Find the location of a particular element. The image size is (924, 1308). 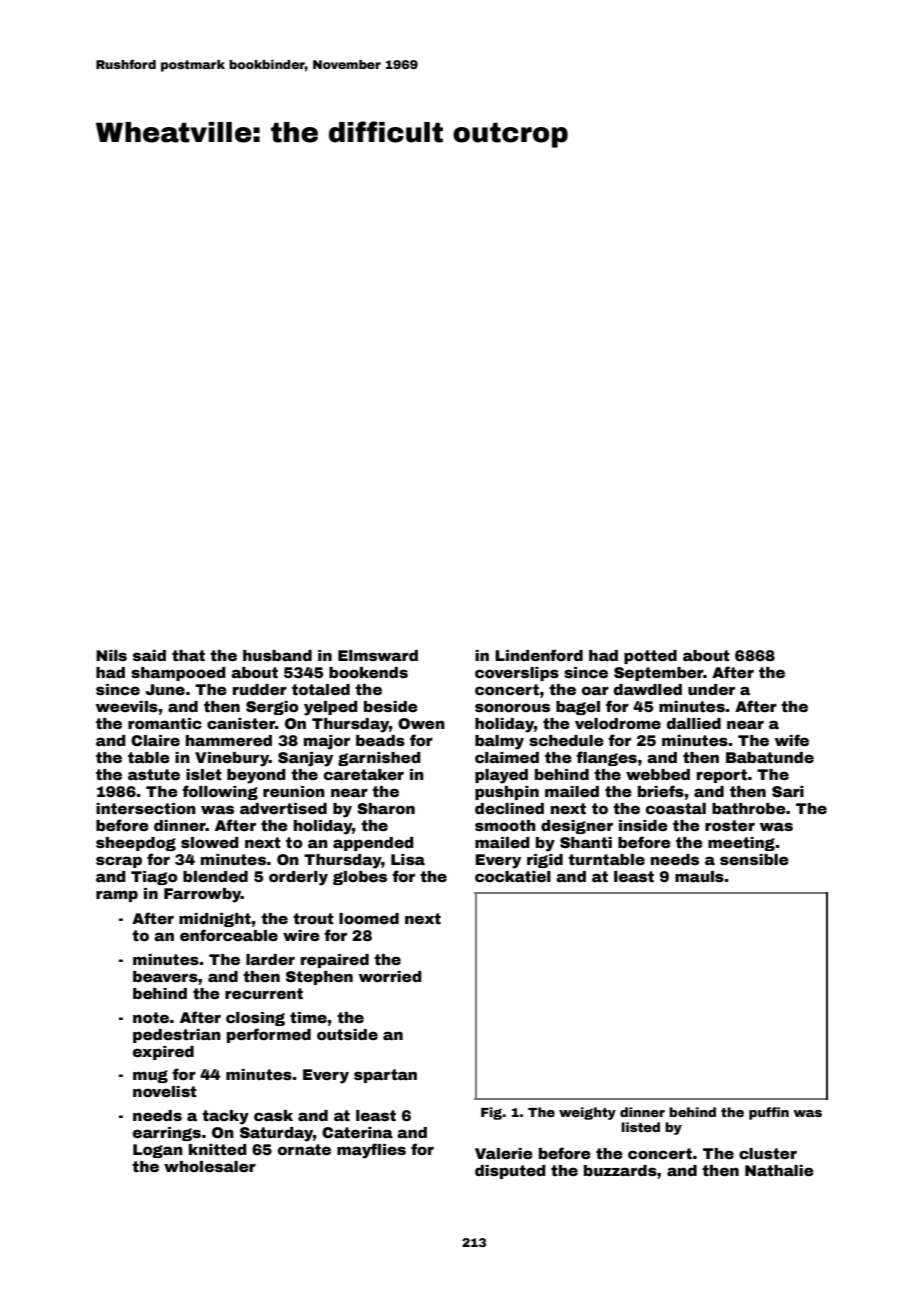

loomed is located at coordinates (369, 918).
